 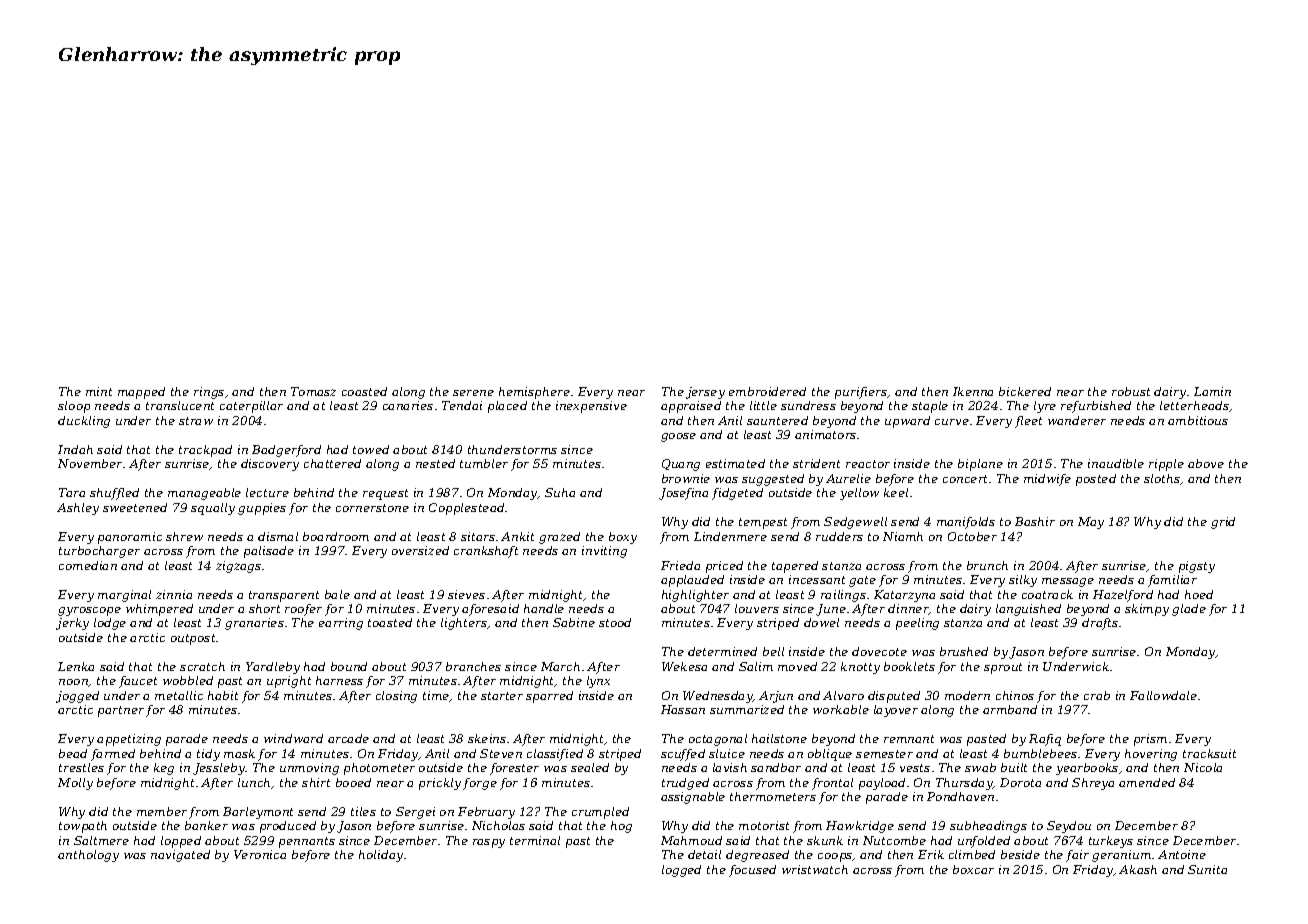 What do you see at coordinates (480, 784) in the screenshot?
I see `forge` at bounding box center [480, 784].
